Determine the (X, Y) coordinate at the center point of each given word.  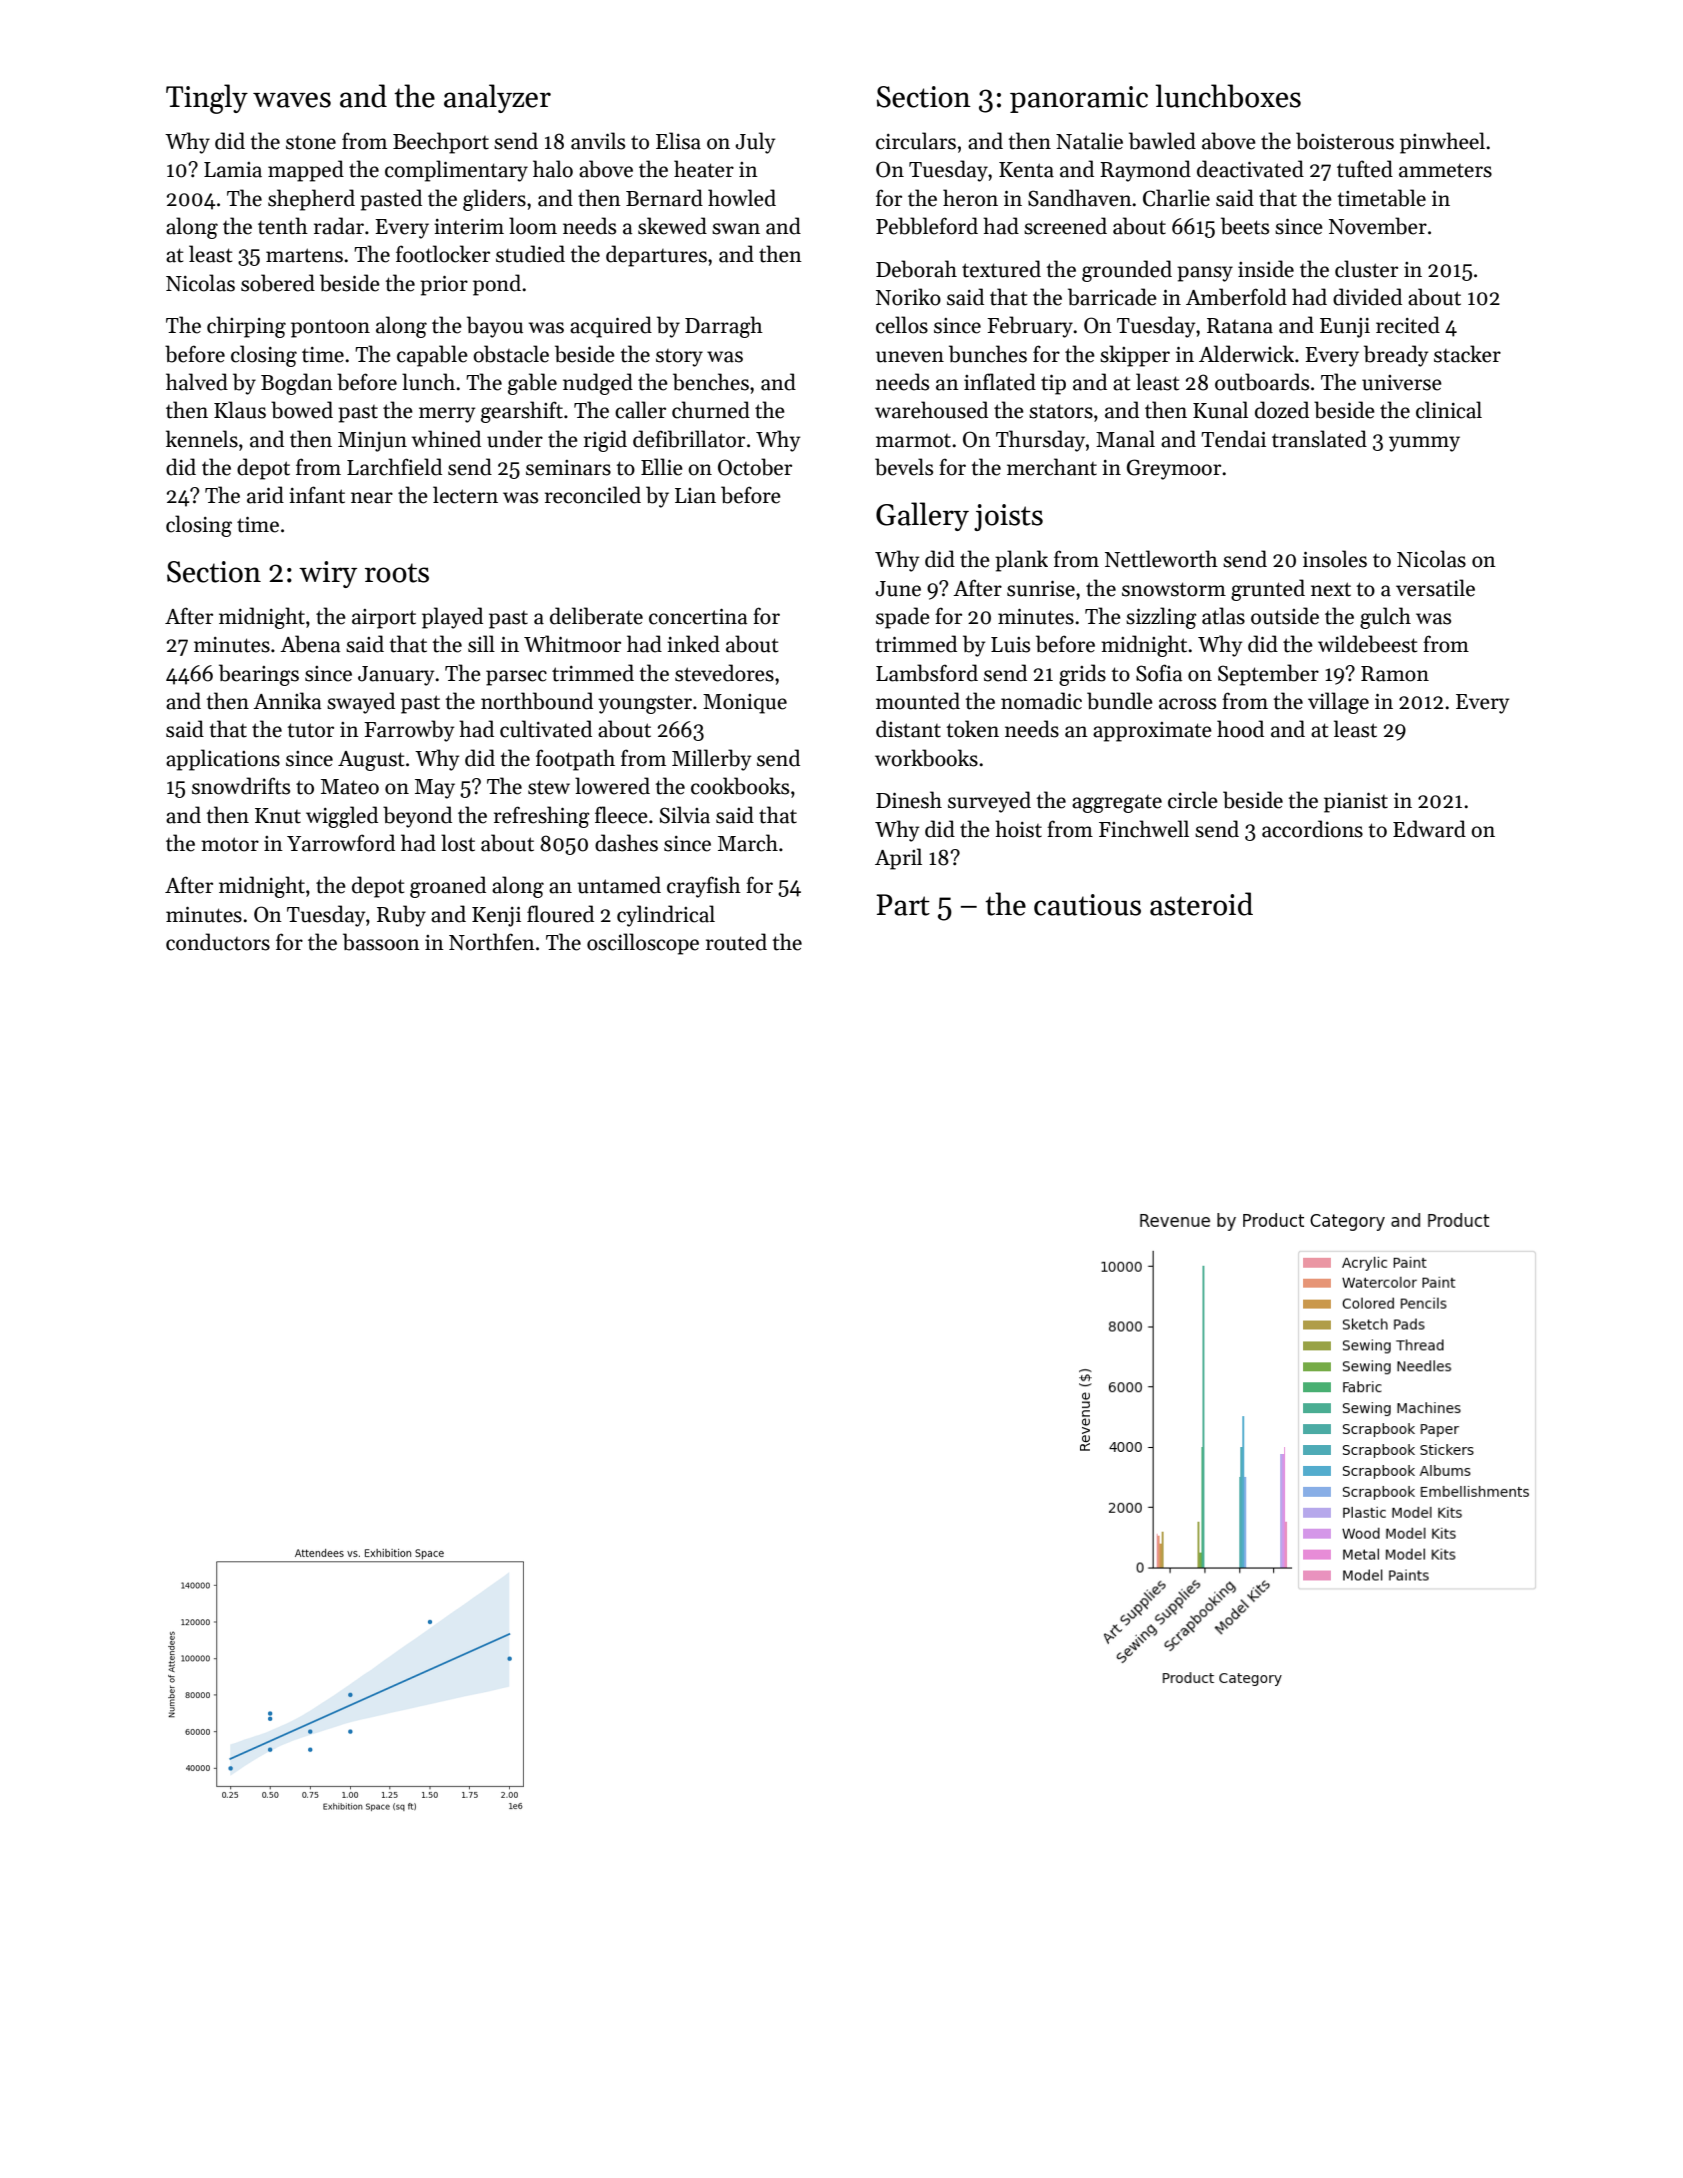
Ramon (1395, 674)
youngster (645, 705)
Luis (1010, 645)
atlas (1223, 616)
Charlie (1176, 198)
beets (1245, 226)
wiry (328, 574)
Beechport (441, 143)
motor (230, 844)
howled (742, 198)
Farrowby (409, 731)
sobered (278, 283)
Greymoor (1174, 469)
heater (704, 169)
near (372, 498)
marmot (913, 441)
